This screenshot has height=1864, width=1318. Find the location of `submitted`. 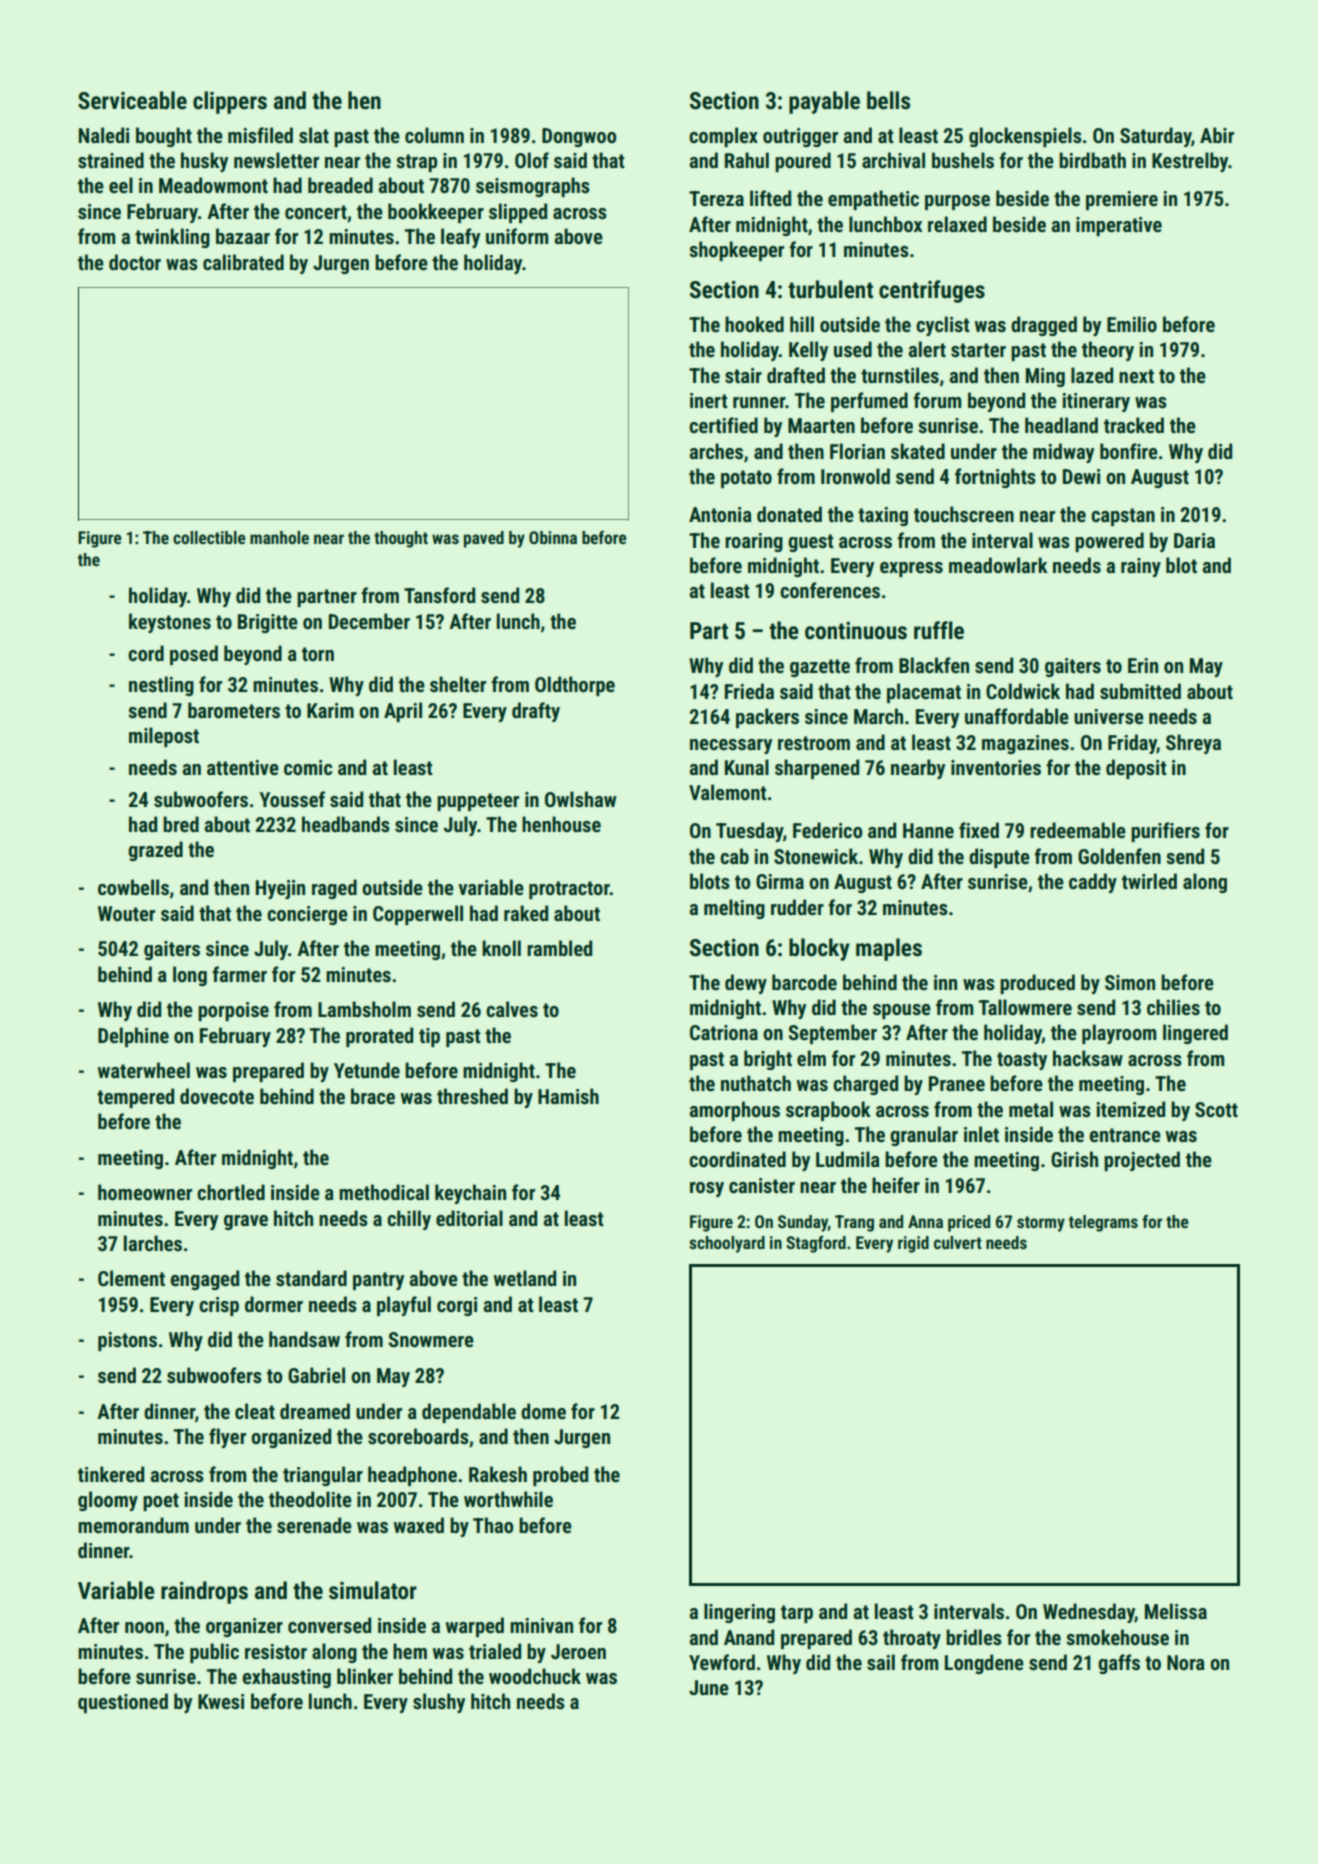

submitted is located at coordinates (1140, 691).
